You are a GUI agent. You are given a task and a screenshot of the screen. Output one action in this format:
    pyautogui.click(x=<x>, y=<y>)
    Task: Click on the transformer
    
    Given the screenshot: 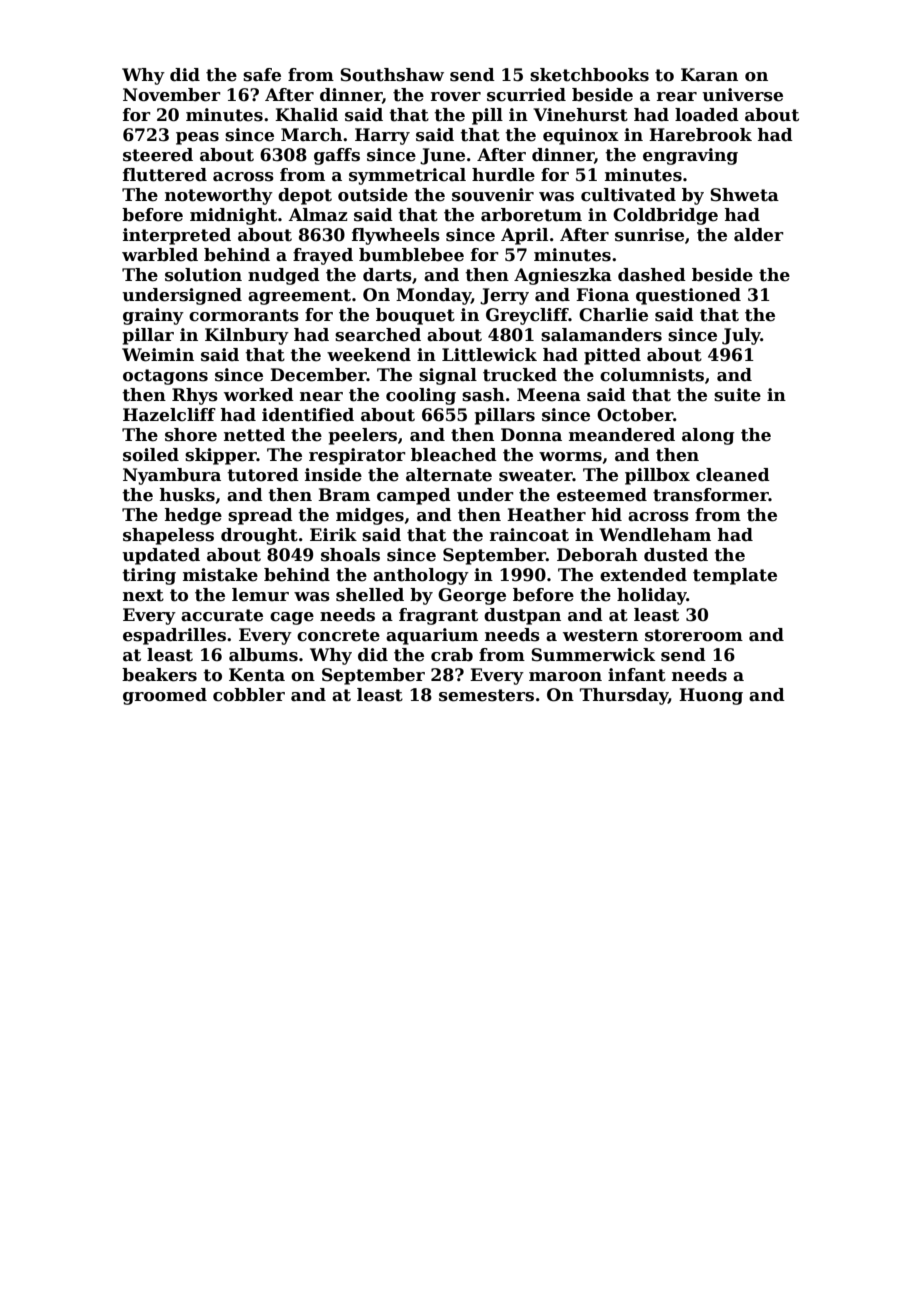 What is the action you would take?
    pyautogui.click(x=711, y=495)
